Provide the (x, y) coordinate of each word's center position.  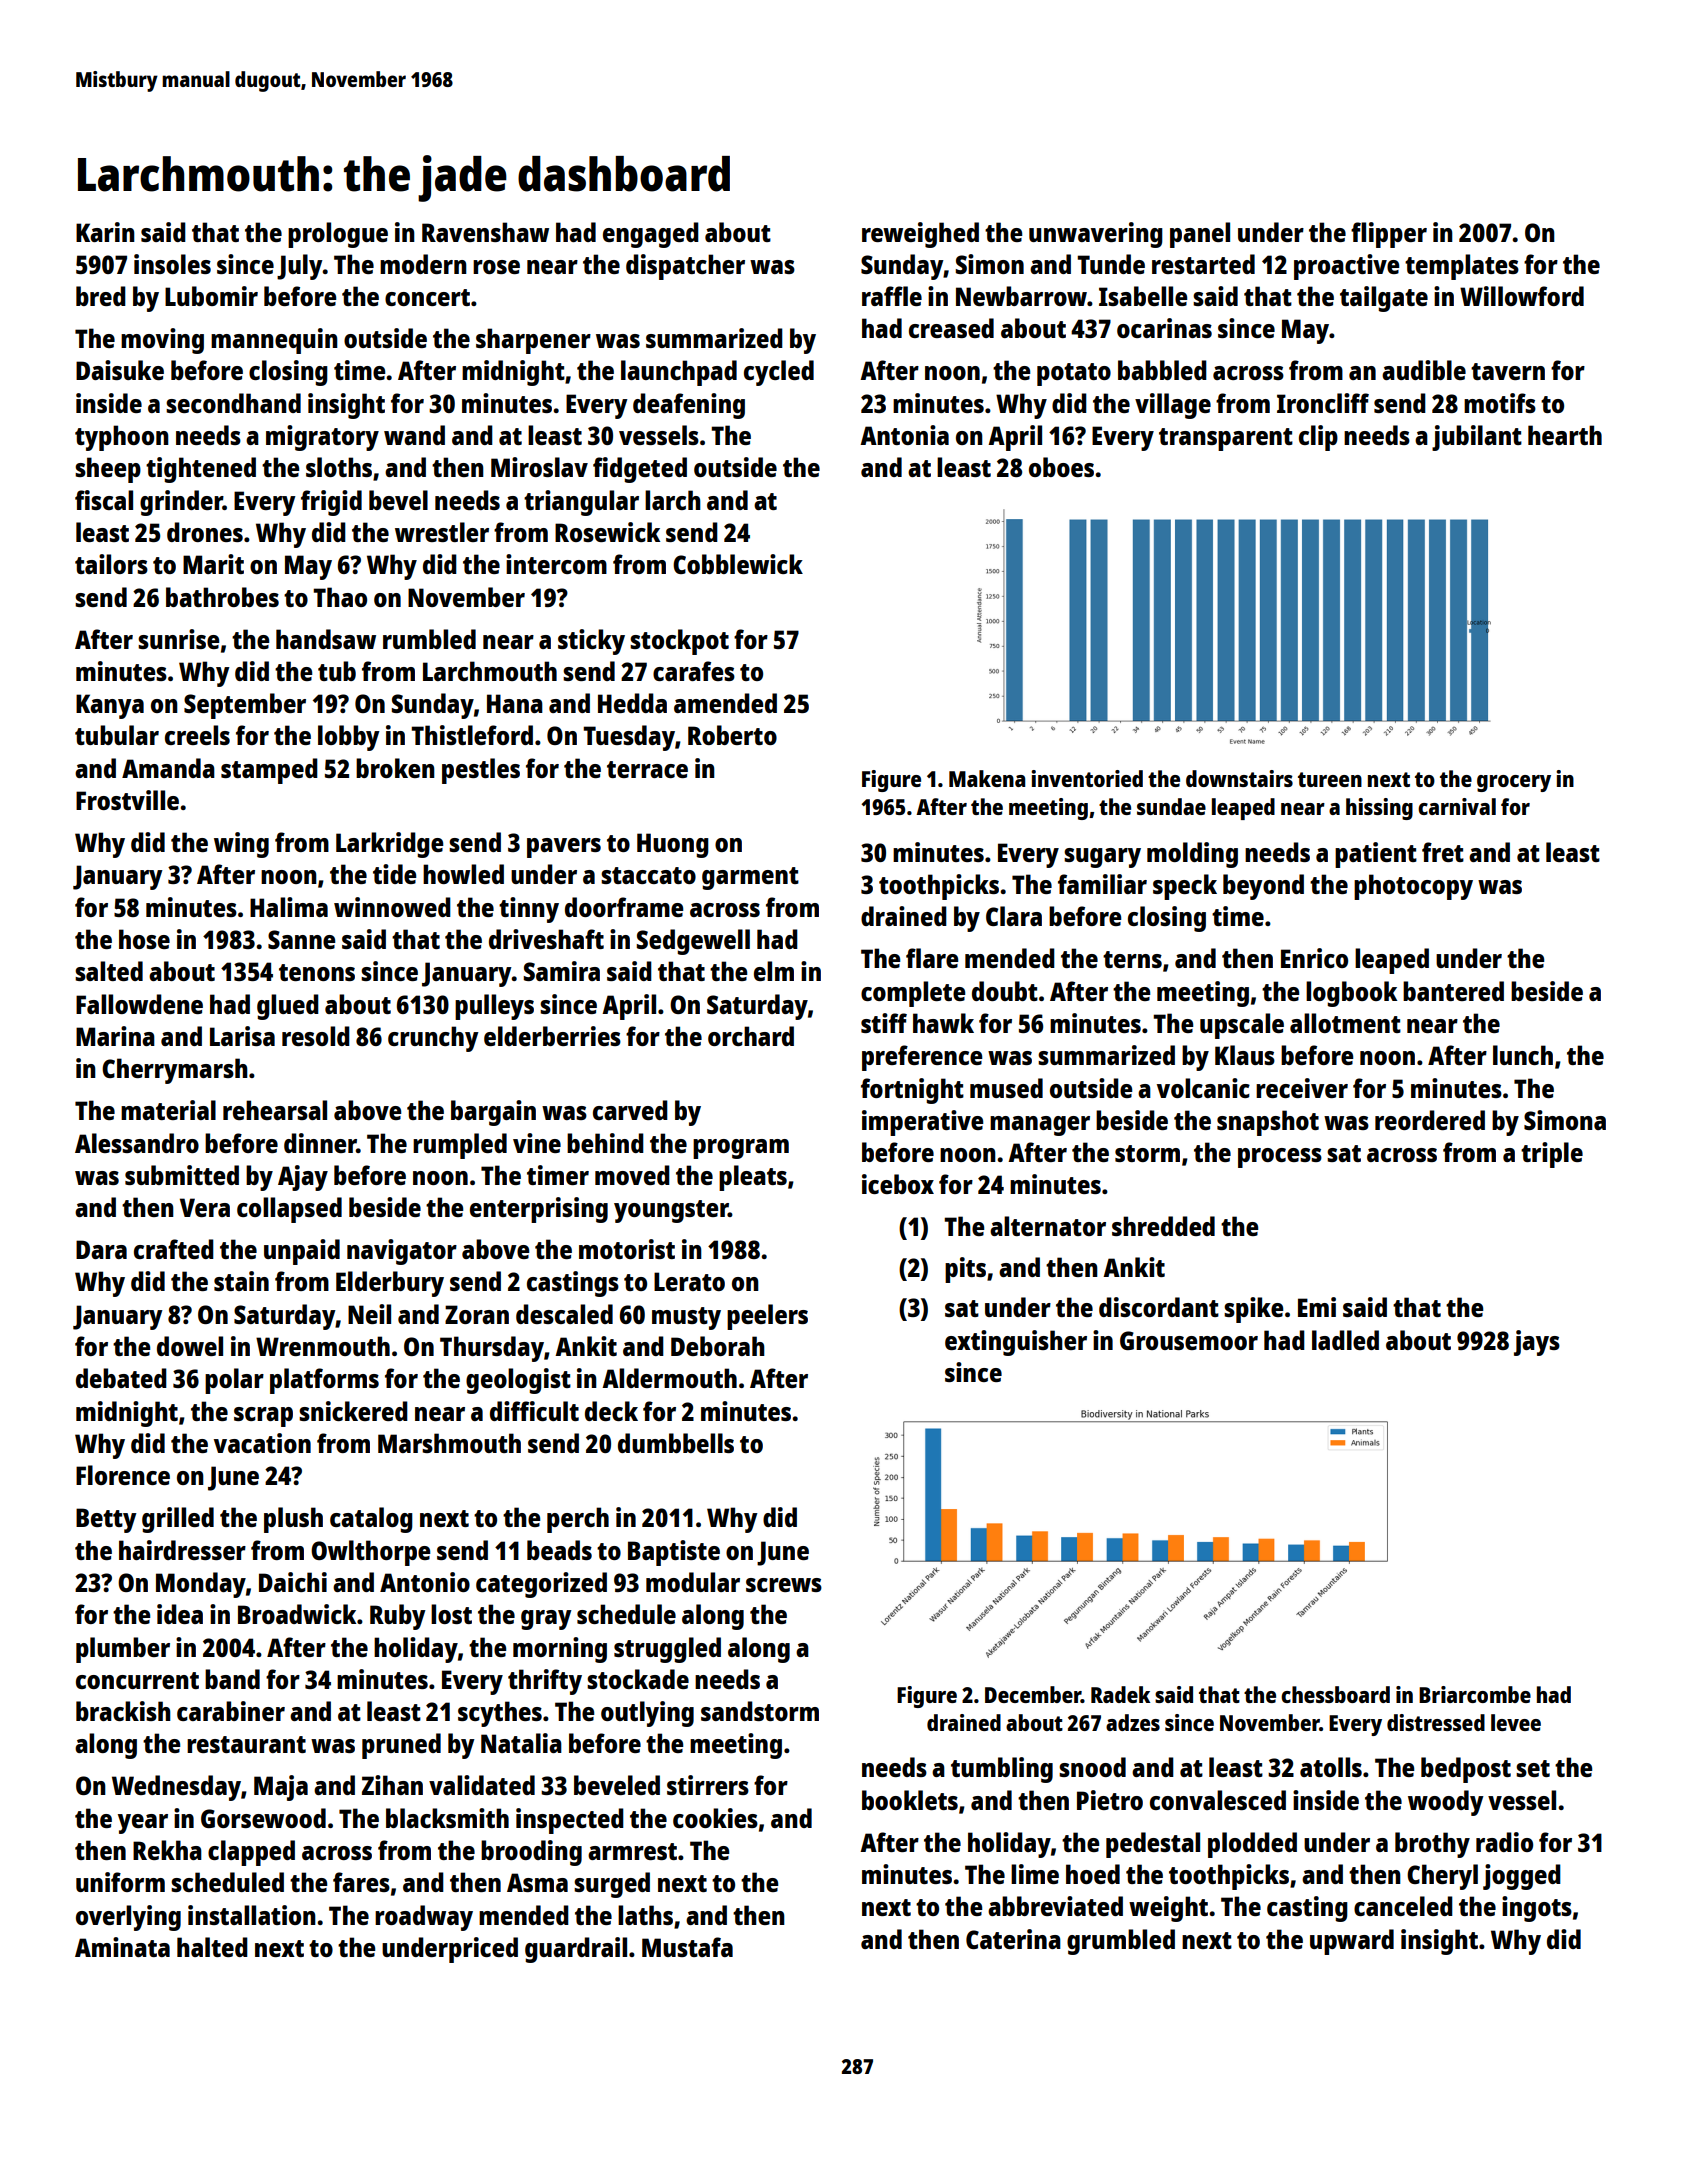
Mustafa (687, 1947)
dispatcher (685, 267)
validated (482, 1785)
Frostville (127, 800)
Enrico (1314, 958)
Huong (673, 845)
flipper (1389, 235)
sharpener (533, 341)
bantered (1453, 991)
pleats (753, 1178)
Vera (205, 1207)
